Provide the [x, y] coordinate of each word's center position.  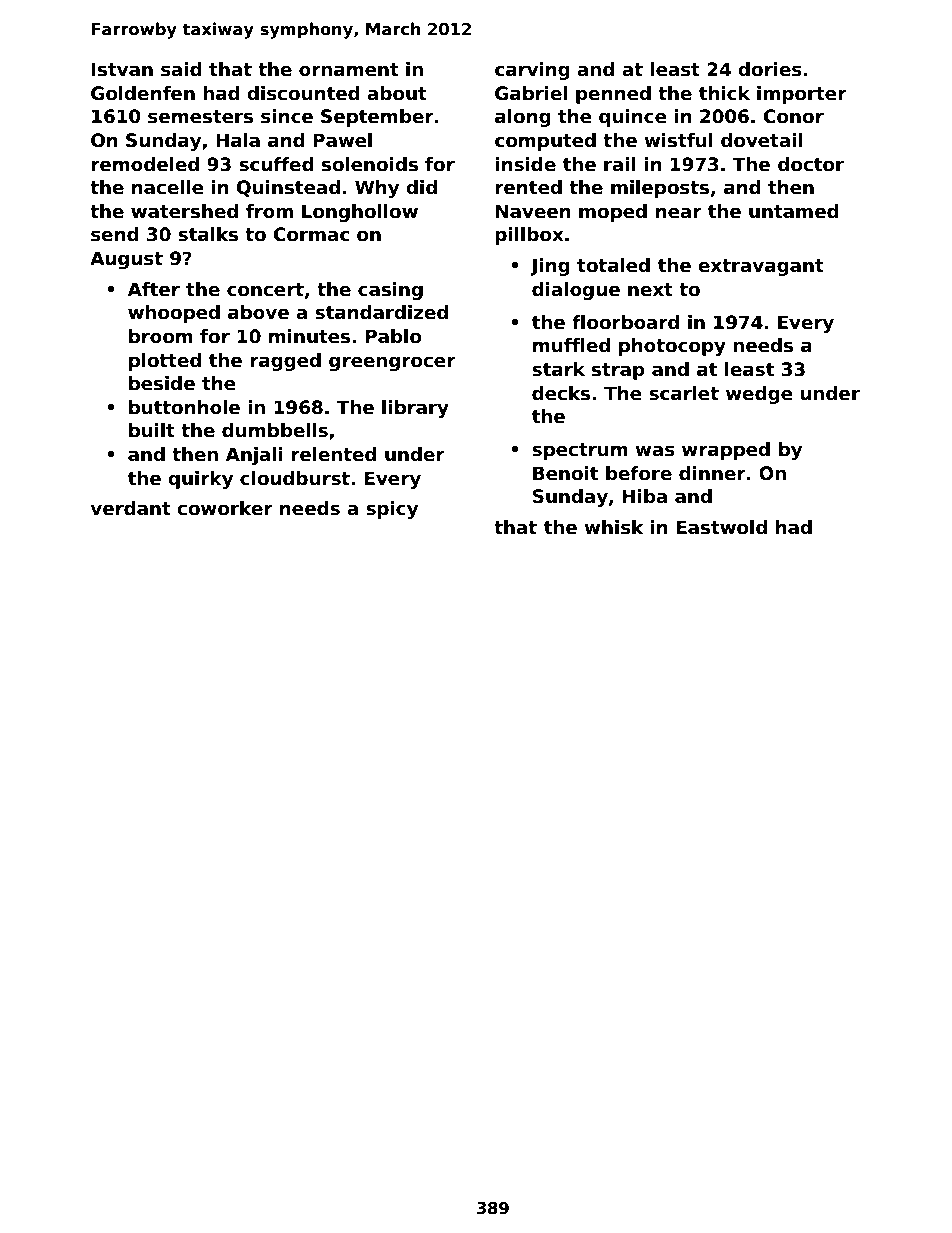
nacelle [168, 187]
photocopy [672, 347]
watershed [184, 211]
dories [770, 69]
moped [613, 213]
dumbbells [275, 430]
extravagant [761, 267]
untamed [794, 211]
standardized [381, 312]
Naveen [533, 211]
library [415, 409]
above [258, 312]
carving [532, 71]
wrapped [726, 451]
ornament [349, 70]
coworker [225, 508]
